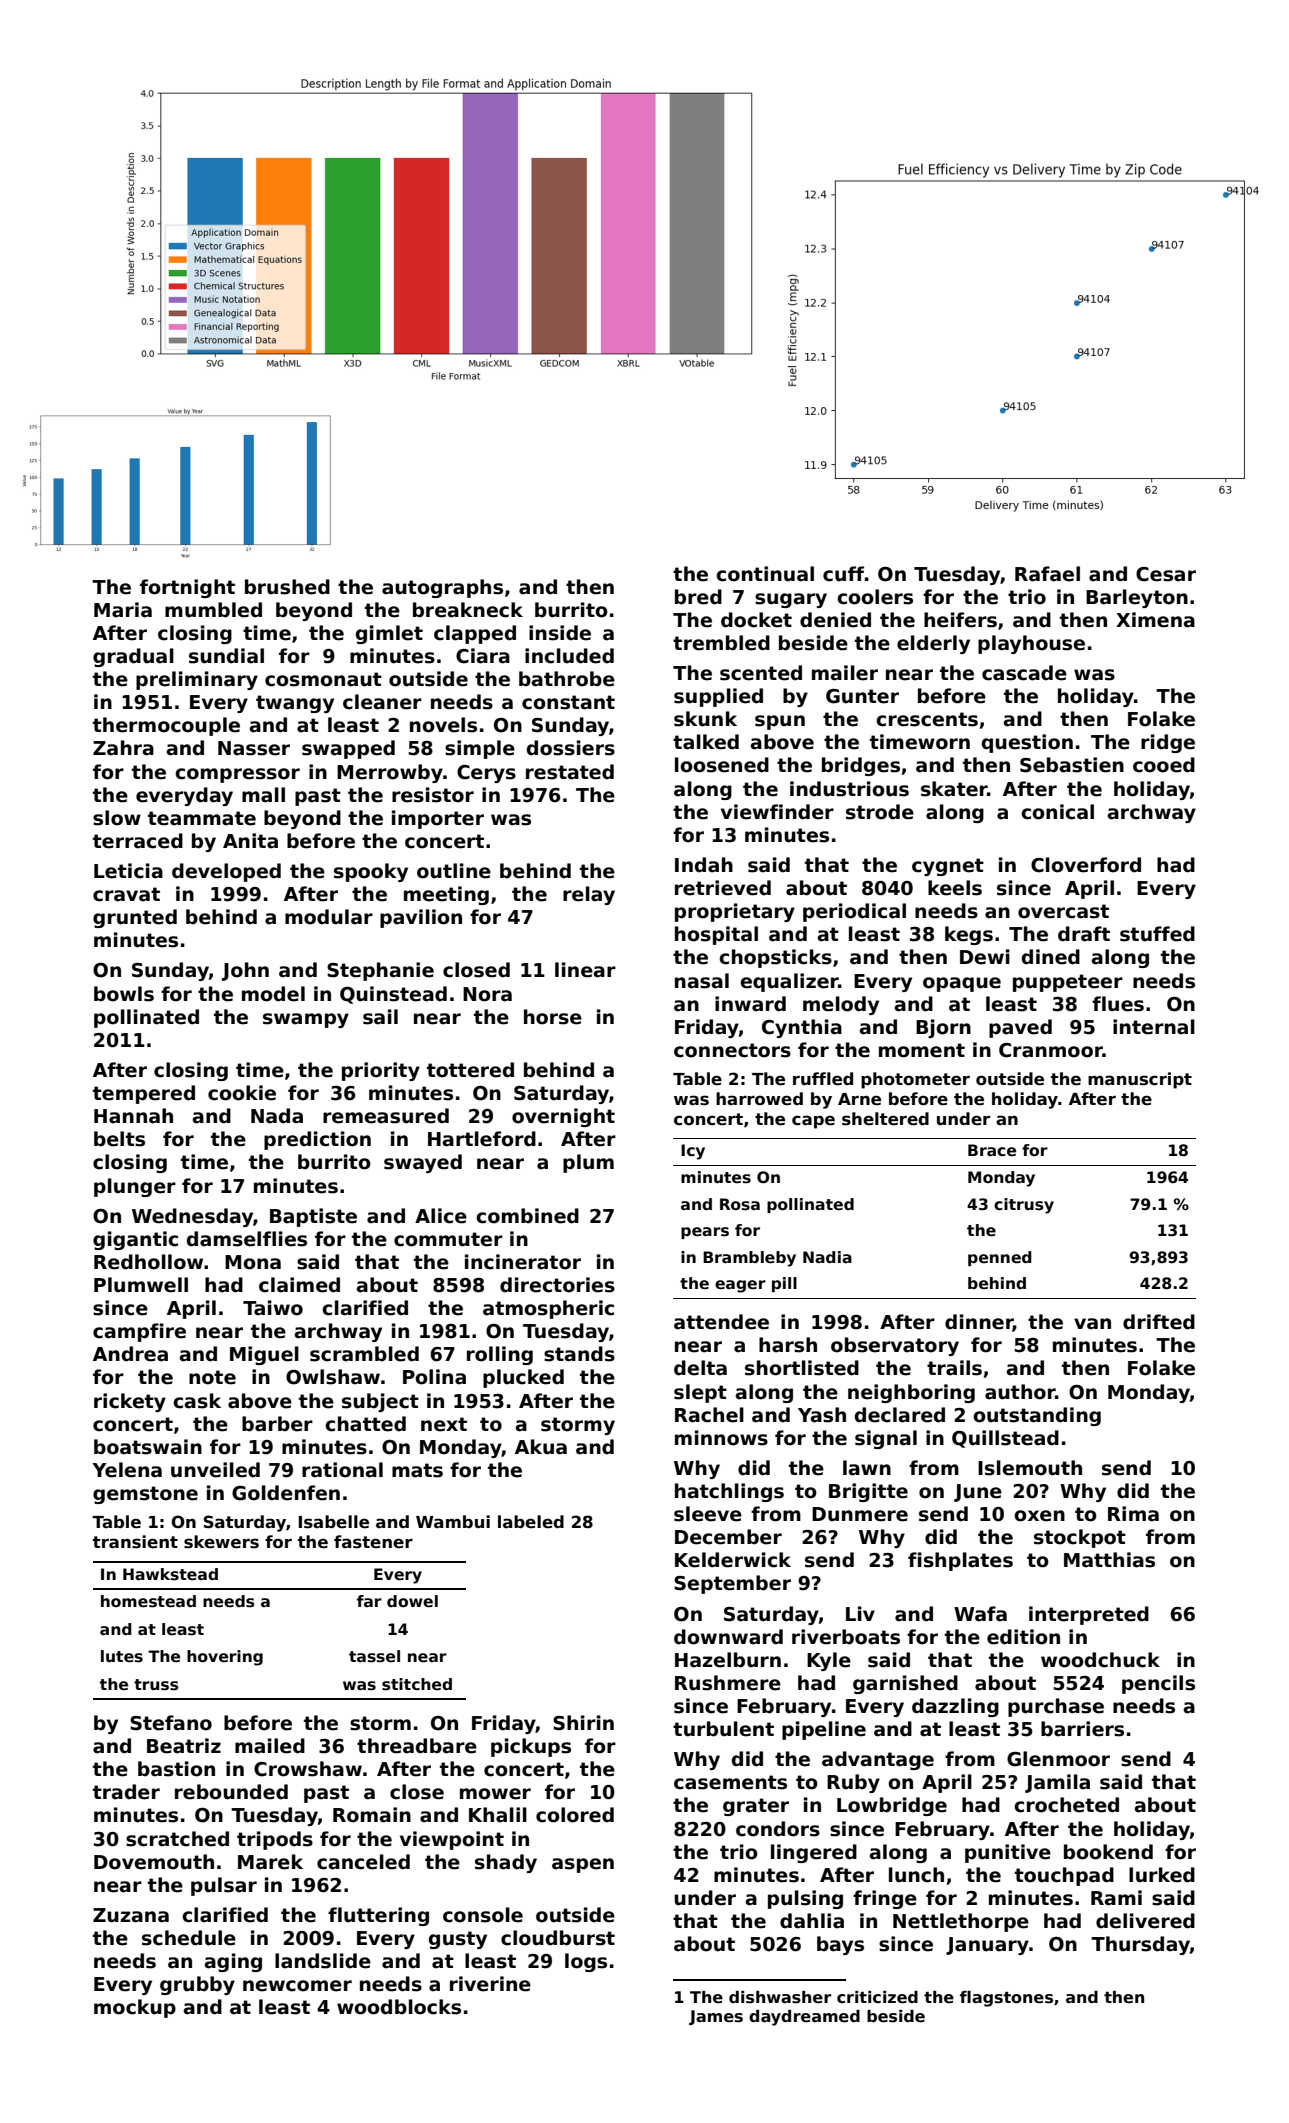 Image resolution: width=1289 pixels, height=2123 pixels. What do you see at coordinates (126, 1792) in the screenshot?
I see `trader` at bounding box center [126, 1792].
